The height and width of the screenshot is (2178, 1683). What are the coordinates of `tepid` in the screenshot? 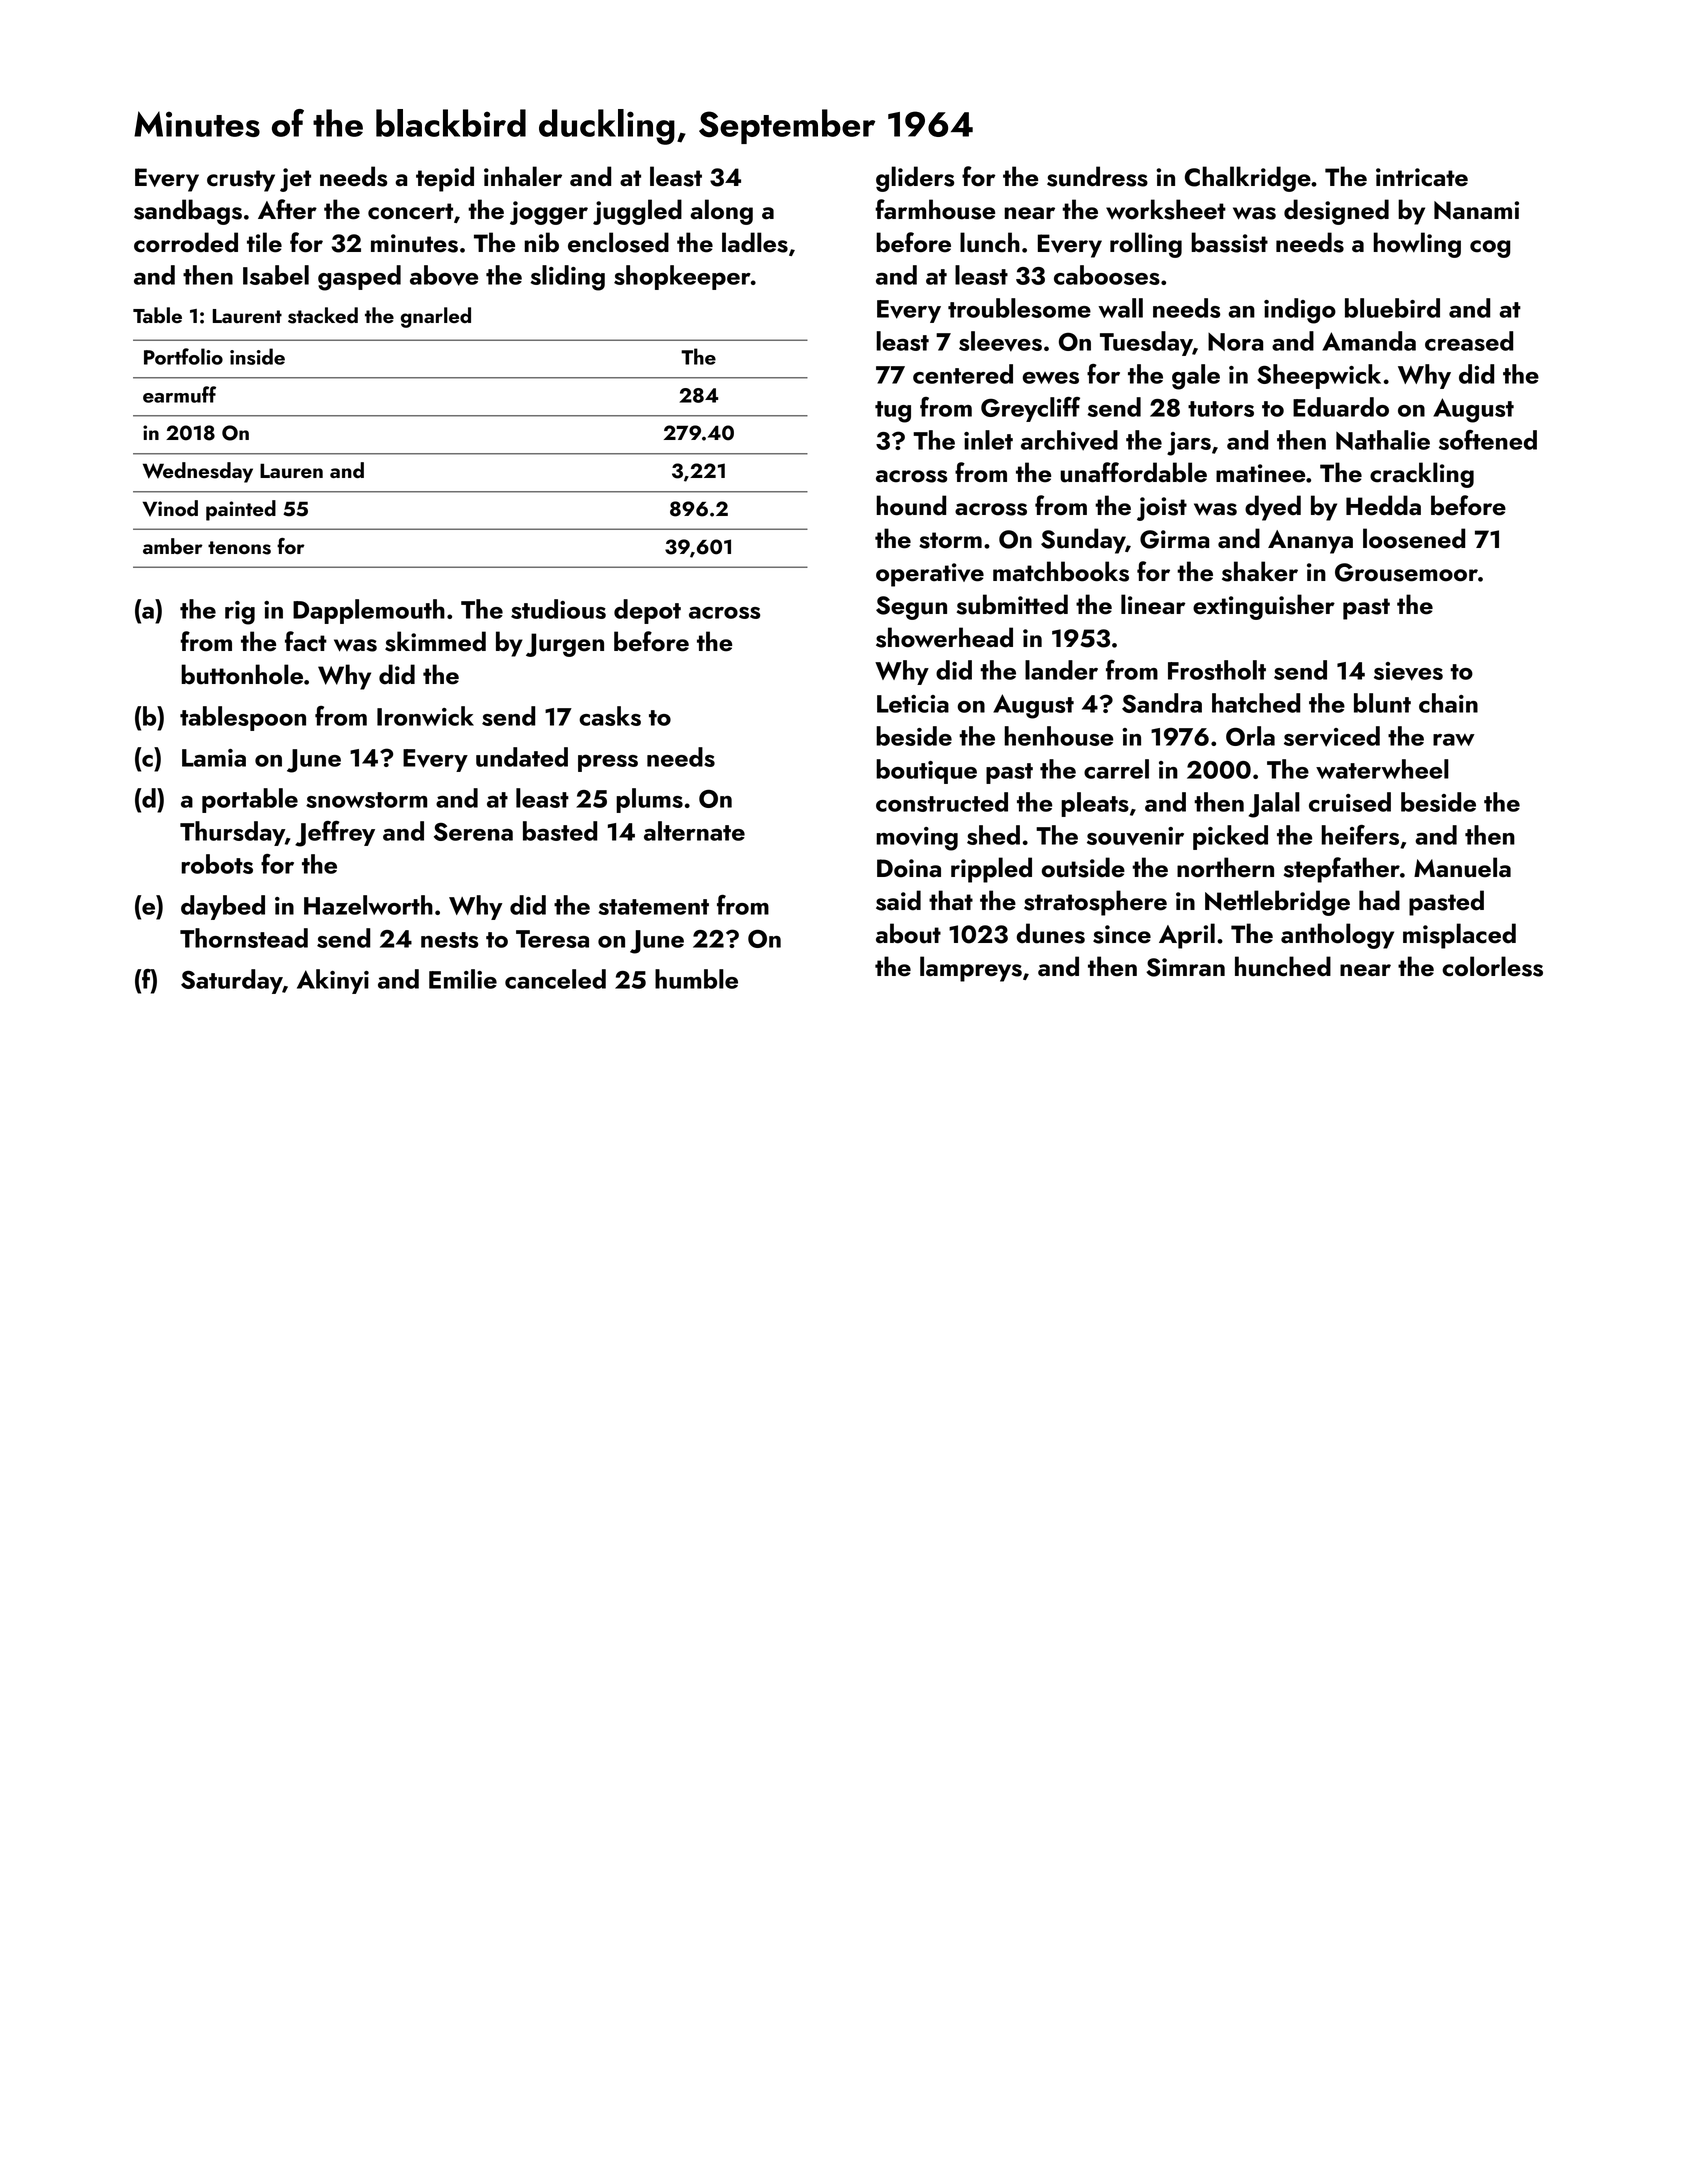 It's located at (445, 179).
